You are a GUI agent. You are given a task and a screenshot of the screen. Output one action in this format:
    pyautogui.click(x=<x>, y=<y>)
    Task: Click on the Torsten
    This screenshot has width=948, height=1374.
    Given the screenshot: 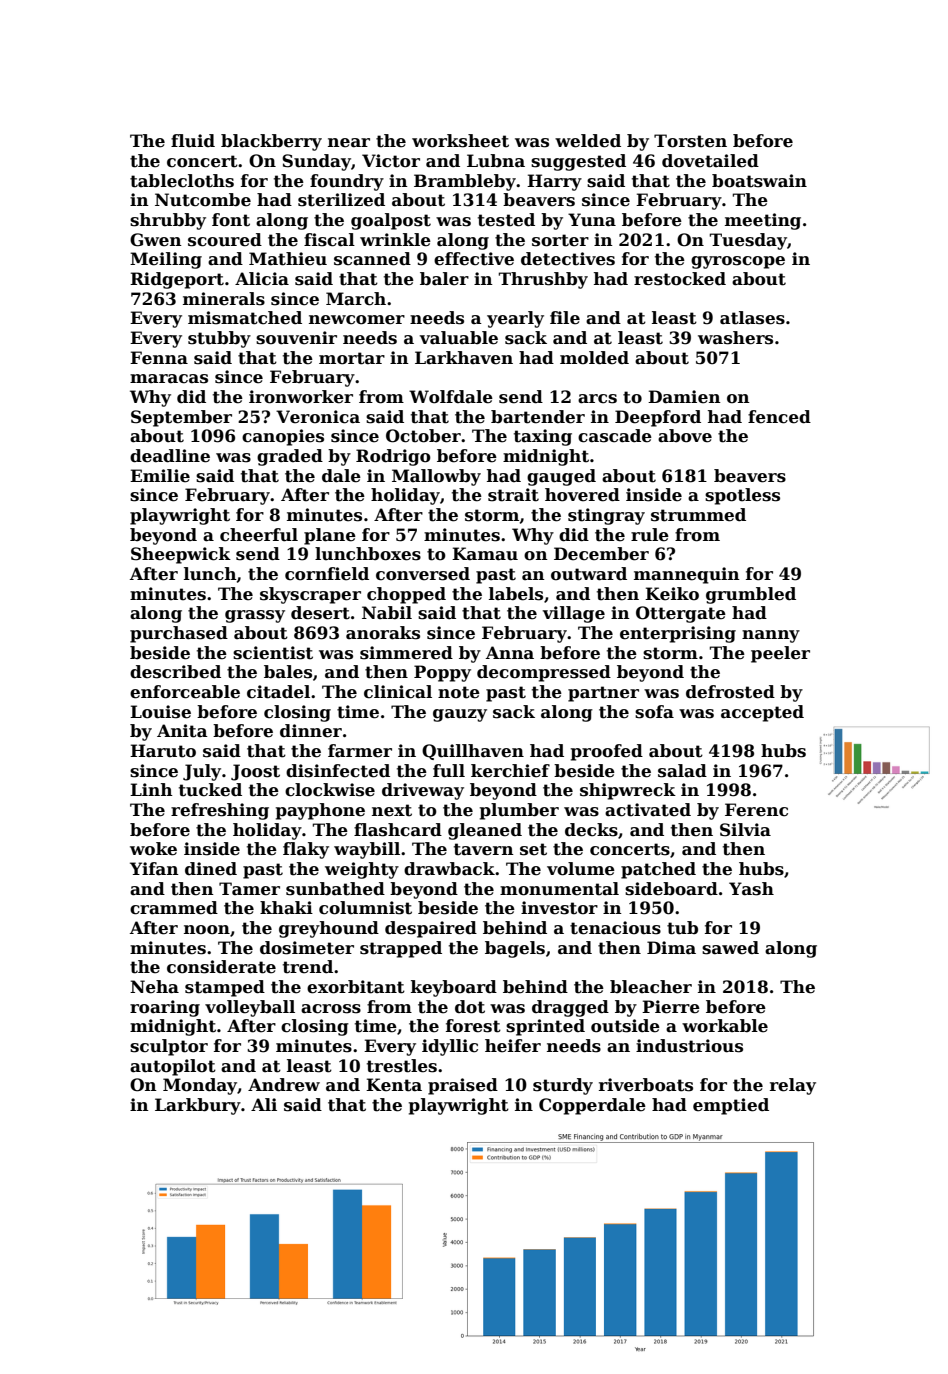 What is the action you would take?
    pyautogui.click(x=690, y=141)
